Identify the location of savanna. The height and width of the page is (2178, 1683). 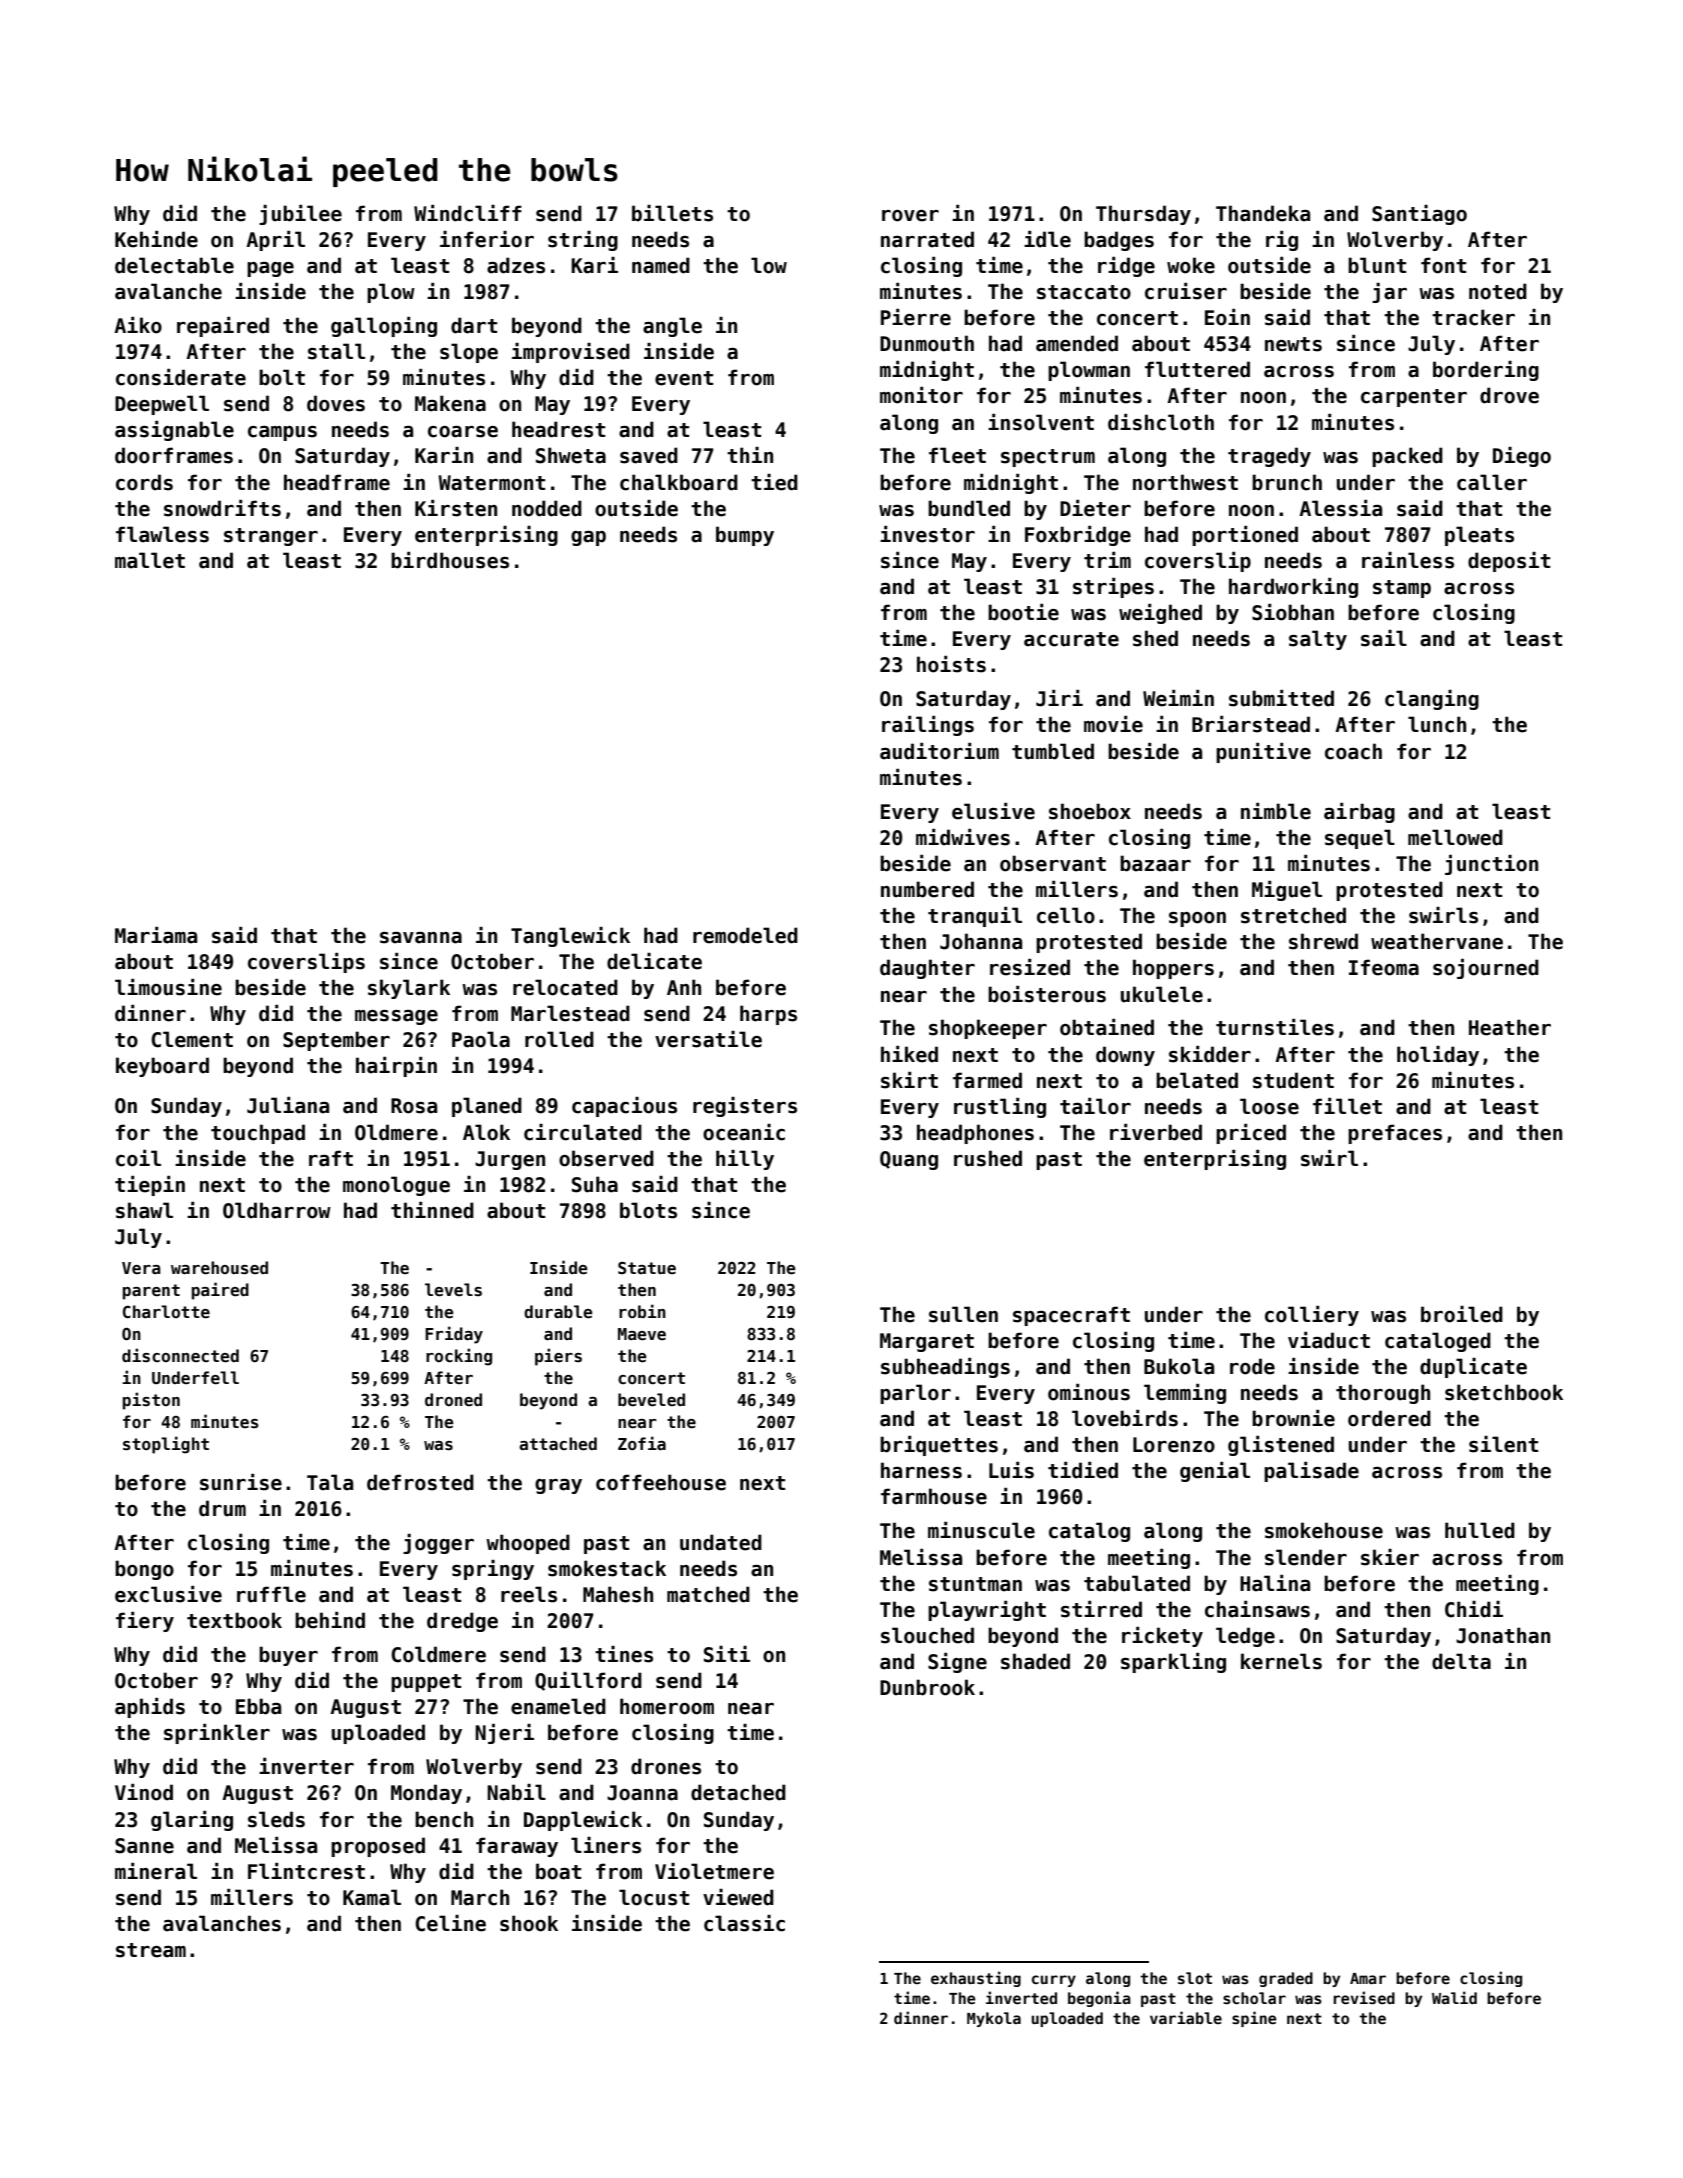
(421, 938).
